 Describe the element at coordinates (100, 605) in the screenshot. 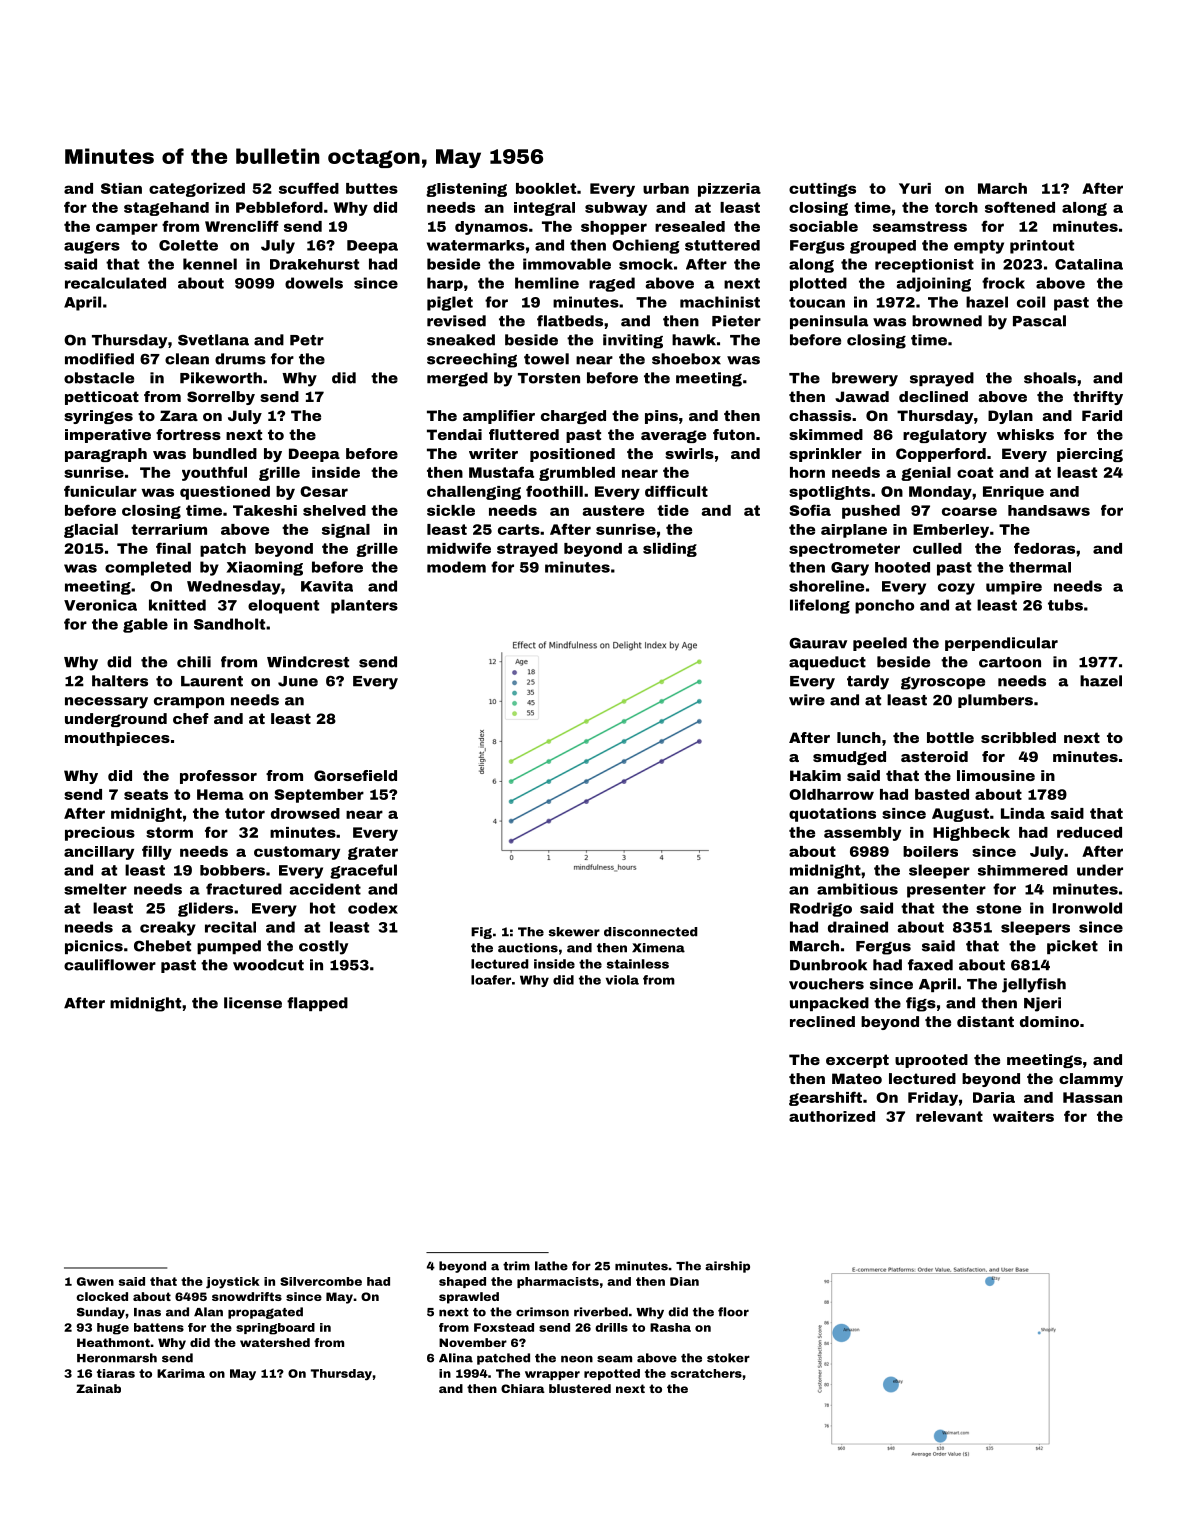

I see `Veronica` at that location.
